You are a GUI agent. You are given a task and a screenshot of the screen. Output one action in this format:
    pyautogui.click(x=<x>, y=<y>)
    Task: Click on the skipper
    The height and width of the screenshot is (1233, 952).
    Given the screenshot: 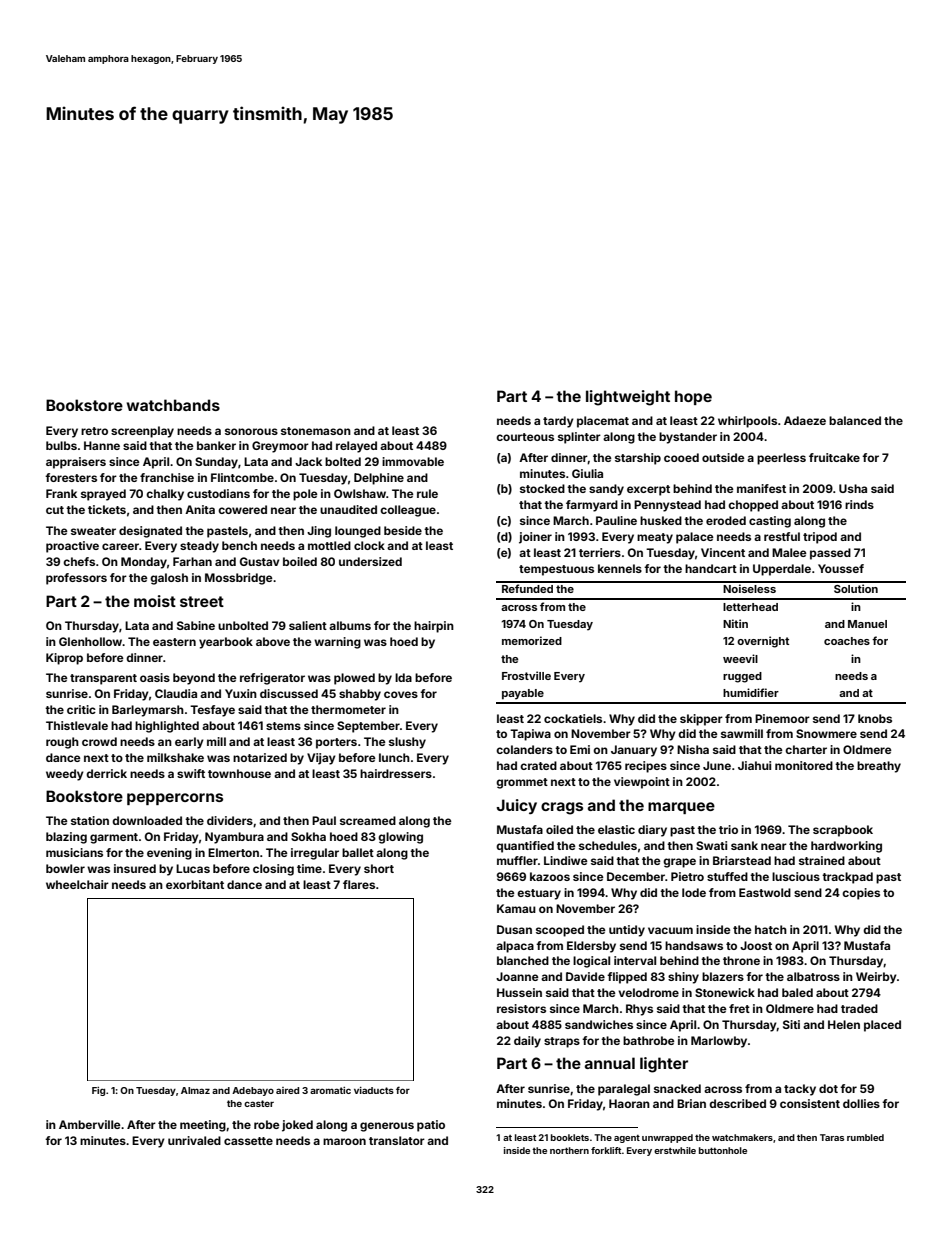 What is the action you would take?
    pyautogui.click(x=701, y=720)
